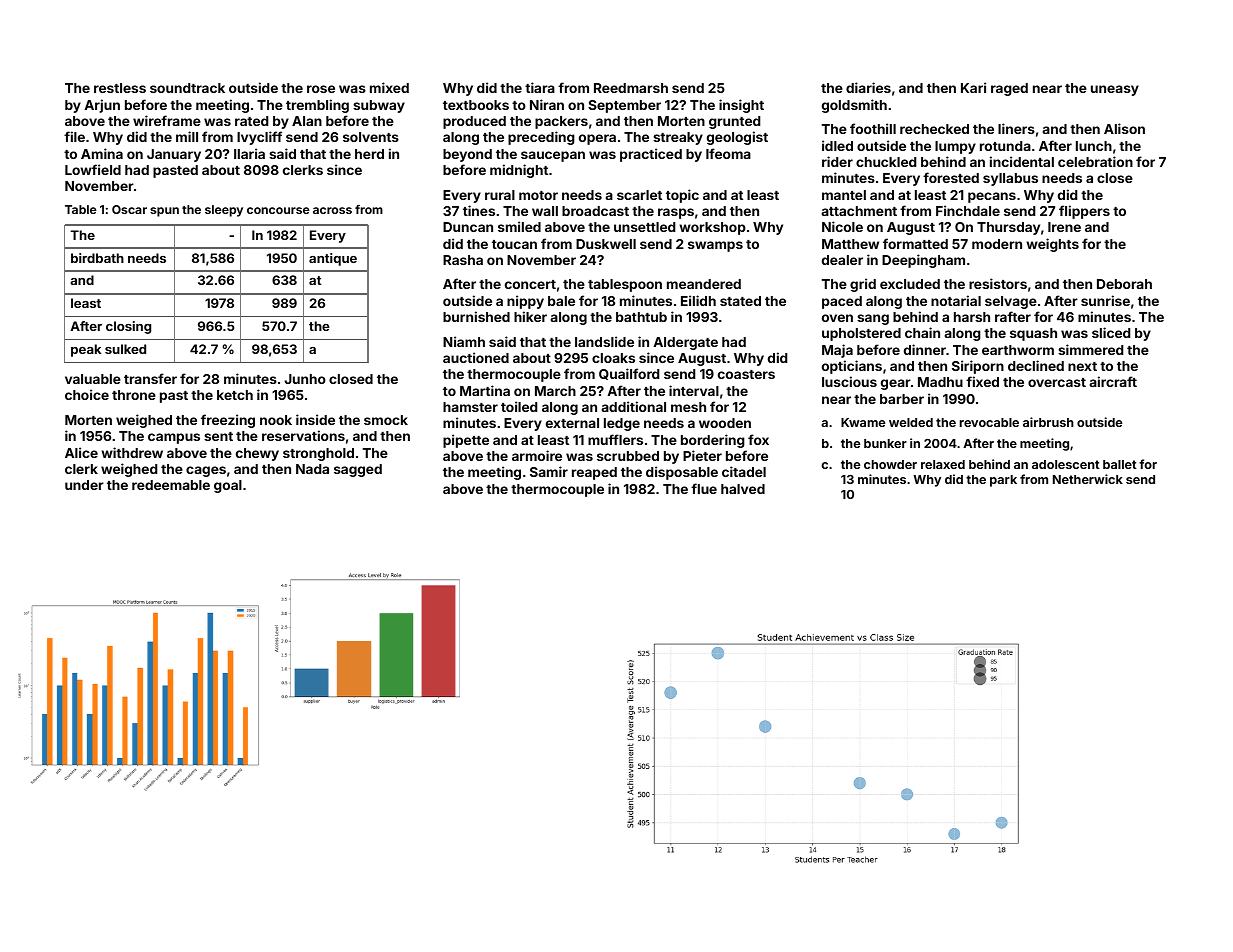 Image resolution: width=1233 pixels, height=952 pixels. Describe the element at coordinates (81, 452) in the screenshot. I see `Alice` at that location.
